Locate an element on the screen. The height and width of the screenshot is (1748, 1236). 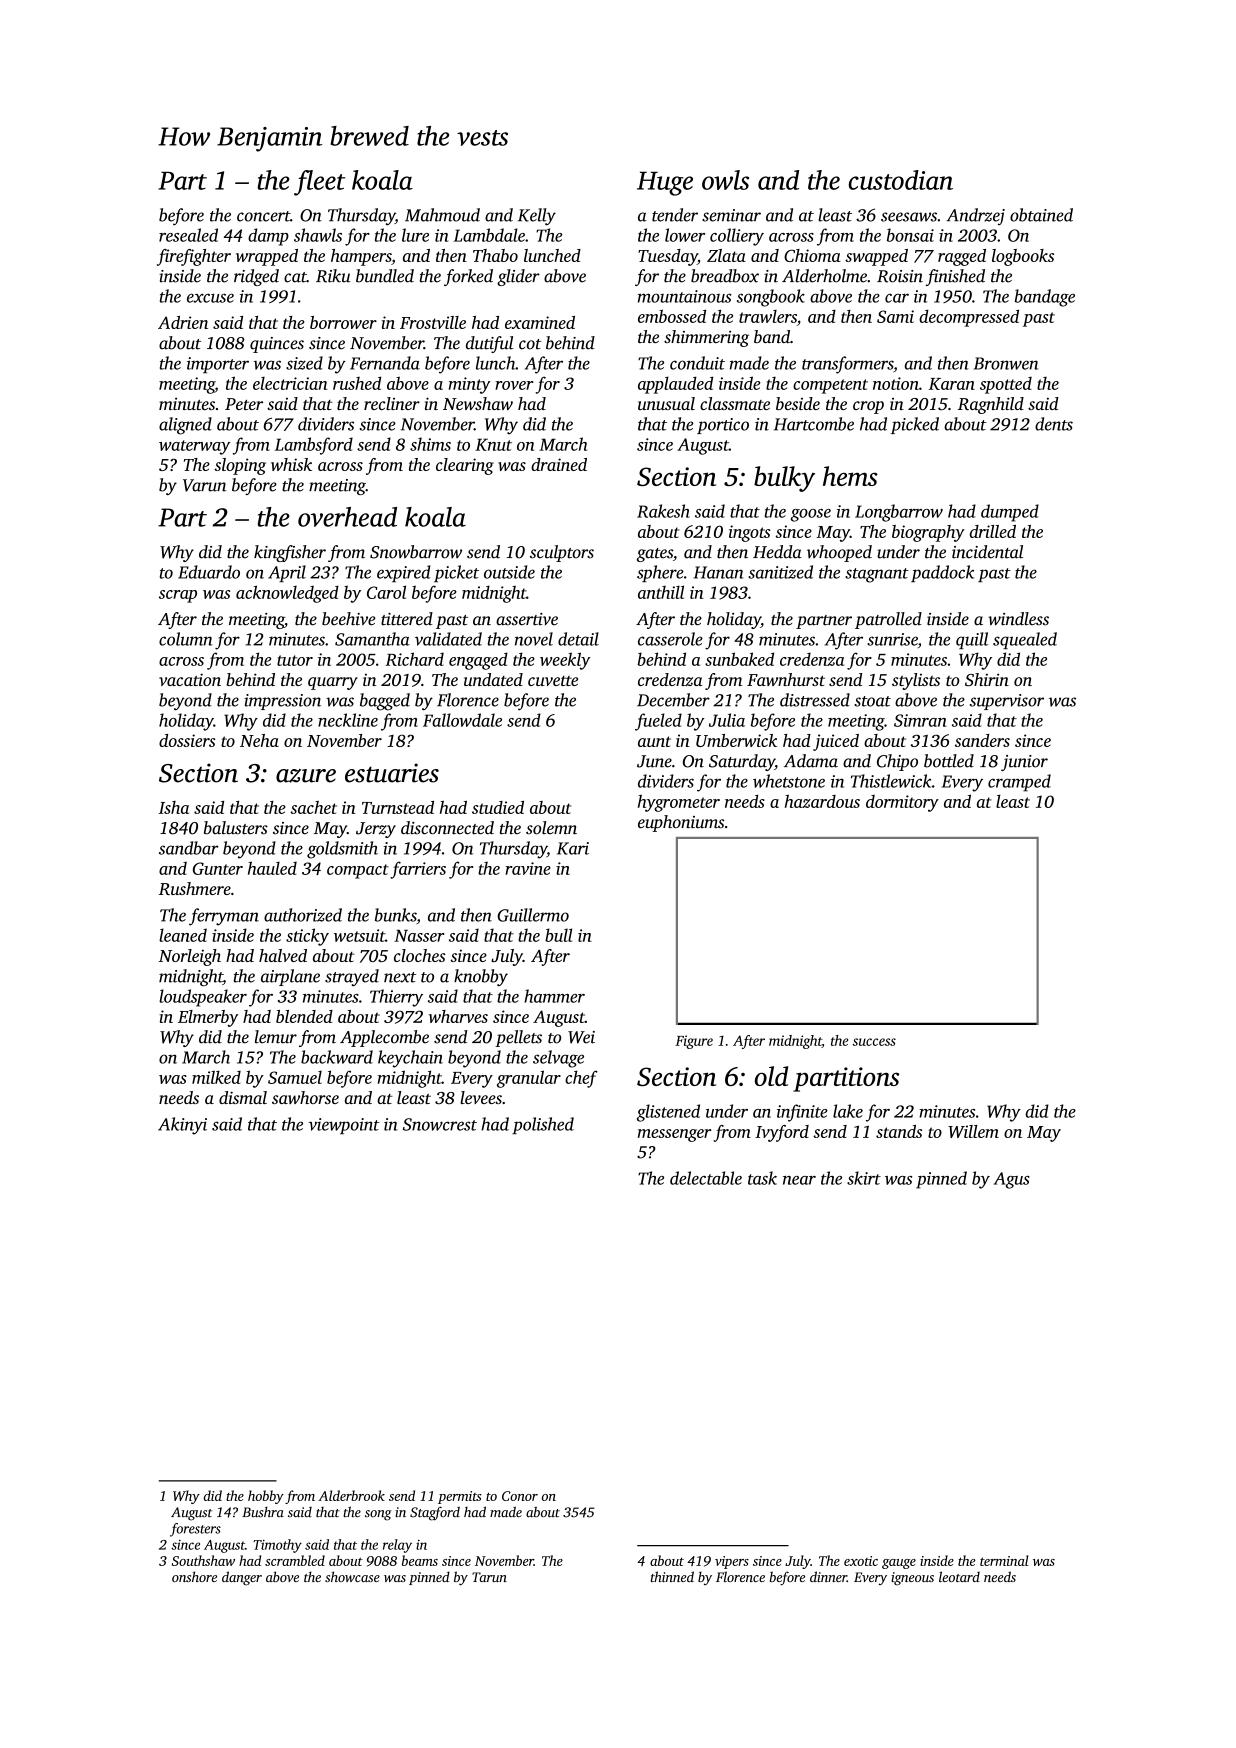
bull is located at coordinates (558, 935).
